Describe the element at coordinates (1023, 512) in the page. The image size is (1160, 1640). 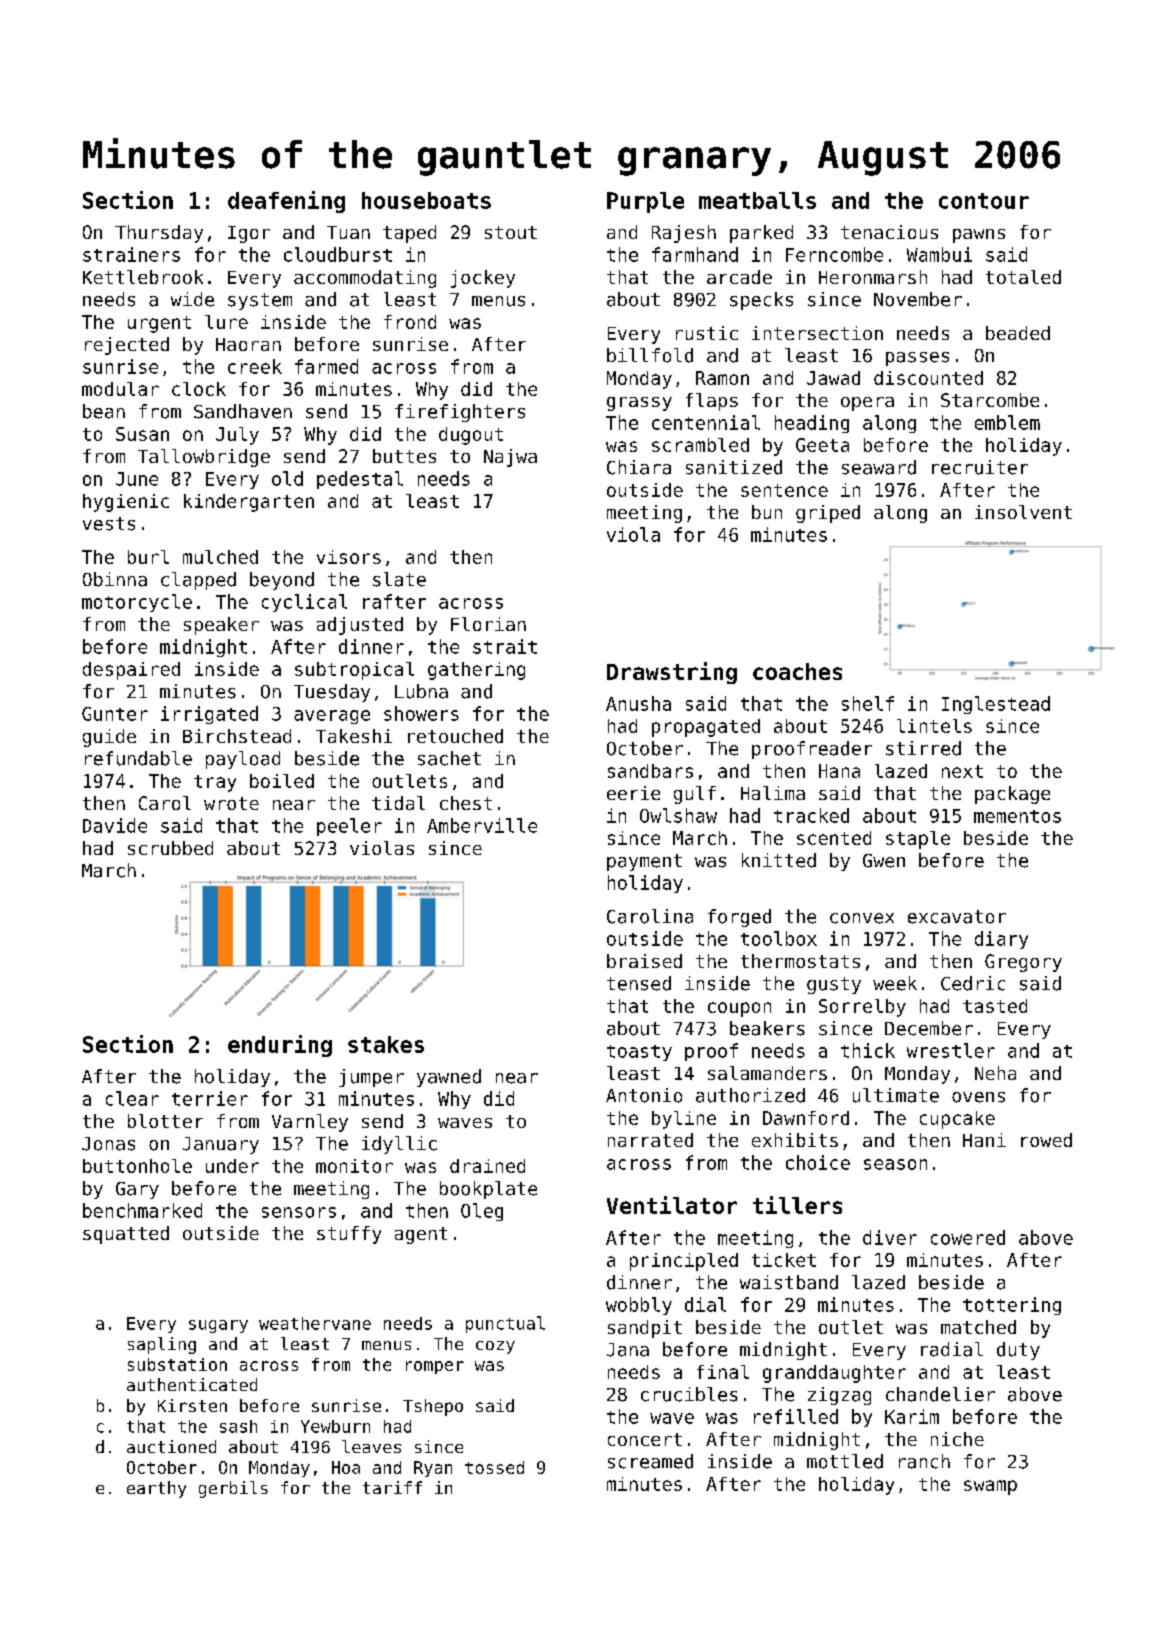
I see `insolvent` at that location.
